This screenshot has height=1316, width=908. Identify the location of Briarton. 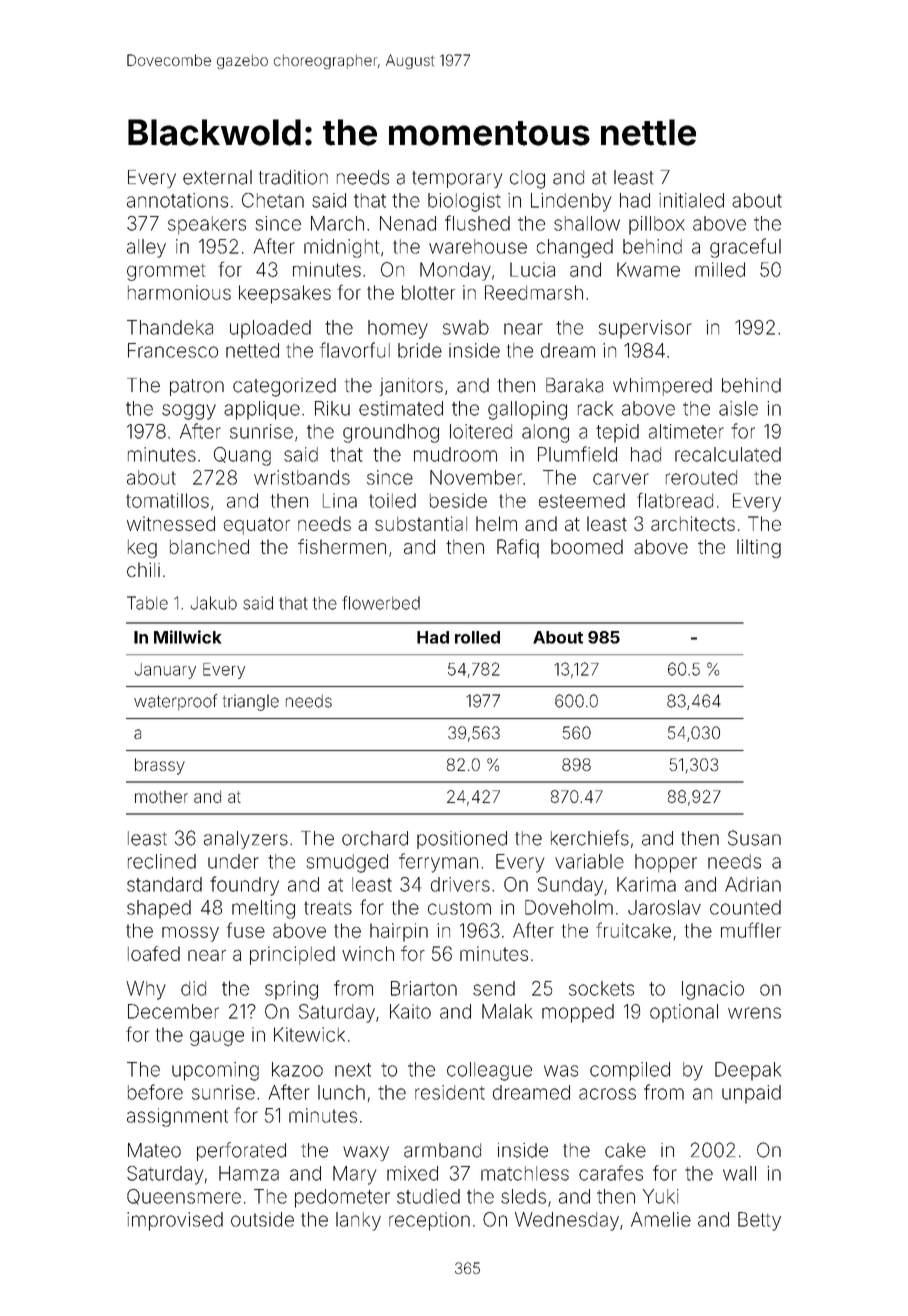
(424, 988).
